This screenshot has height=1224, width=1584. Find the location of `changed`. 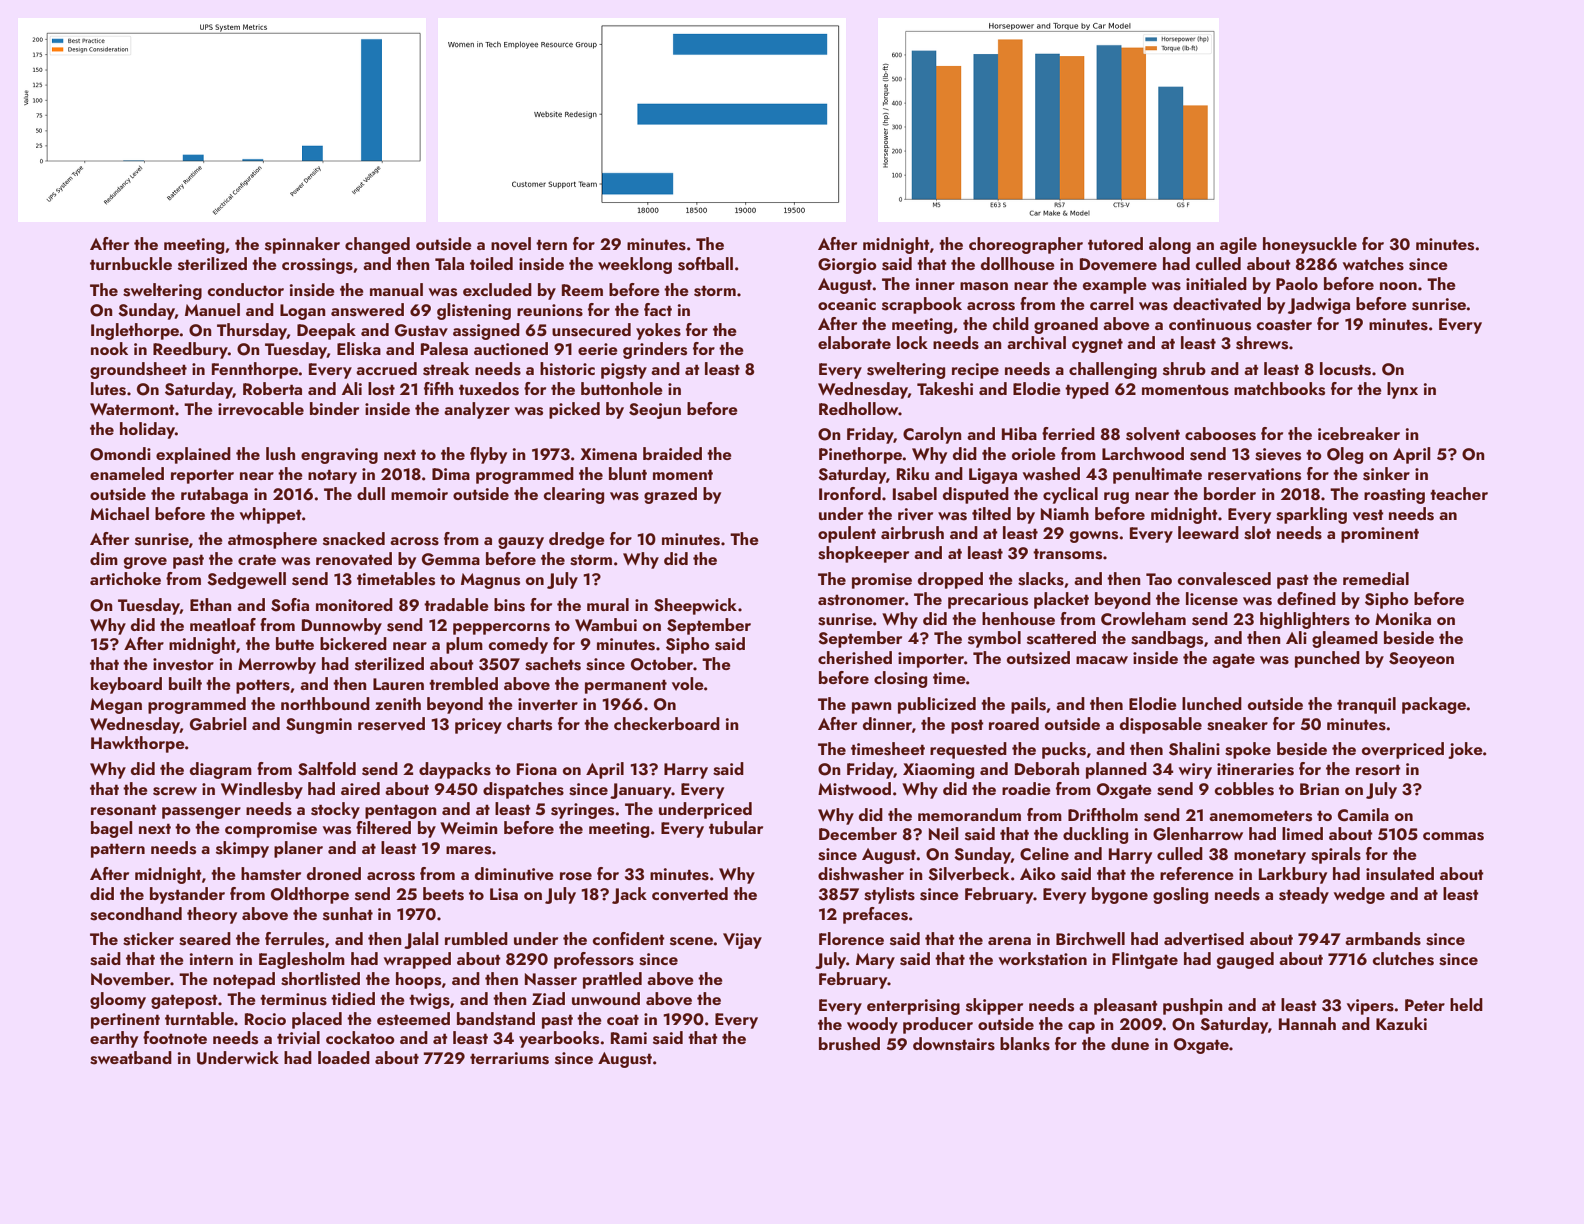

changed is located at coordinates (377, 245).
